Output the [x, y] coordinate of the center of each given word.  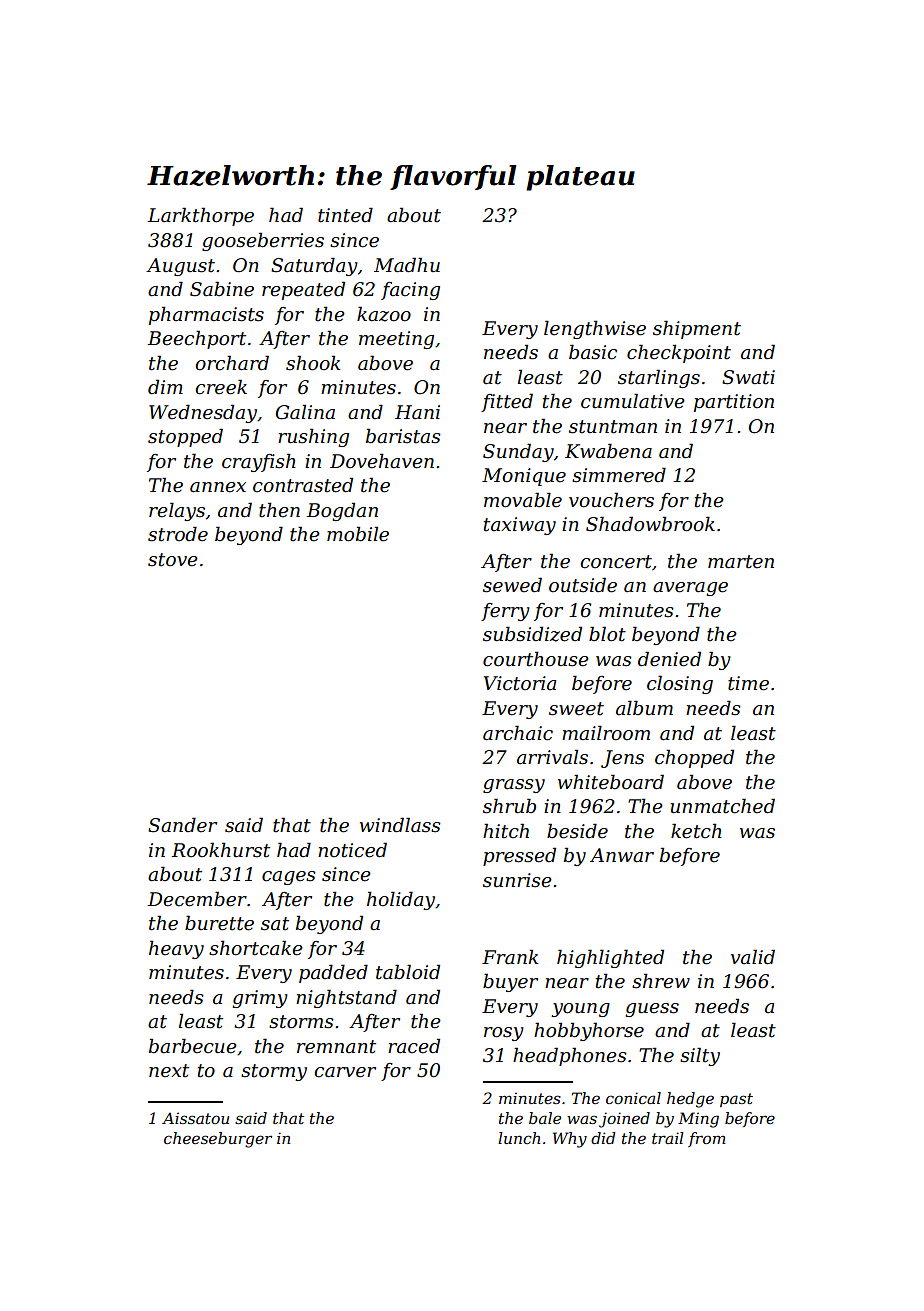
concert [616, 562]
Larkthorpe [200, 216]
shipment [697, 329]
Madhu [407, 265]
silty [700, 1056]
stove [173, 560]
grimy [260, 999]
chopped [694, 758]
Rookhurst [220, 850]
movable [523, 500]
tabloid [408, 972]
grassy [514, 786]
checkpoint [679, 353]
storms [301, 1022]
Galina [305, 412]
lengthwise [595, 329]
